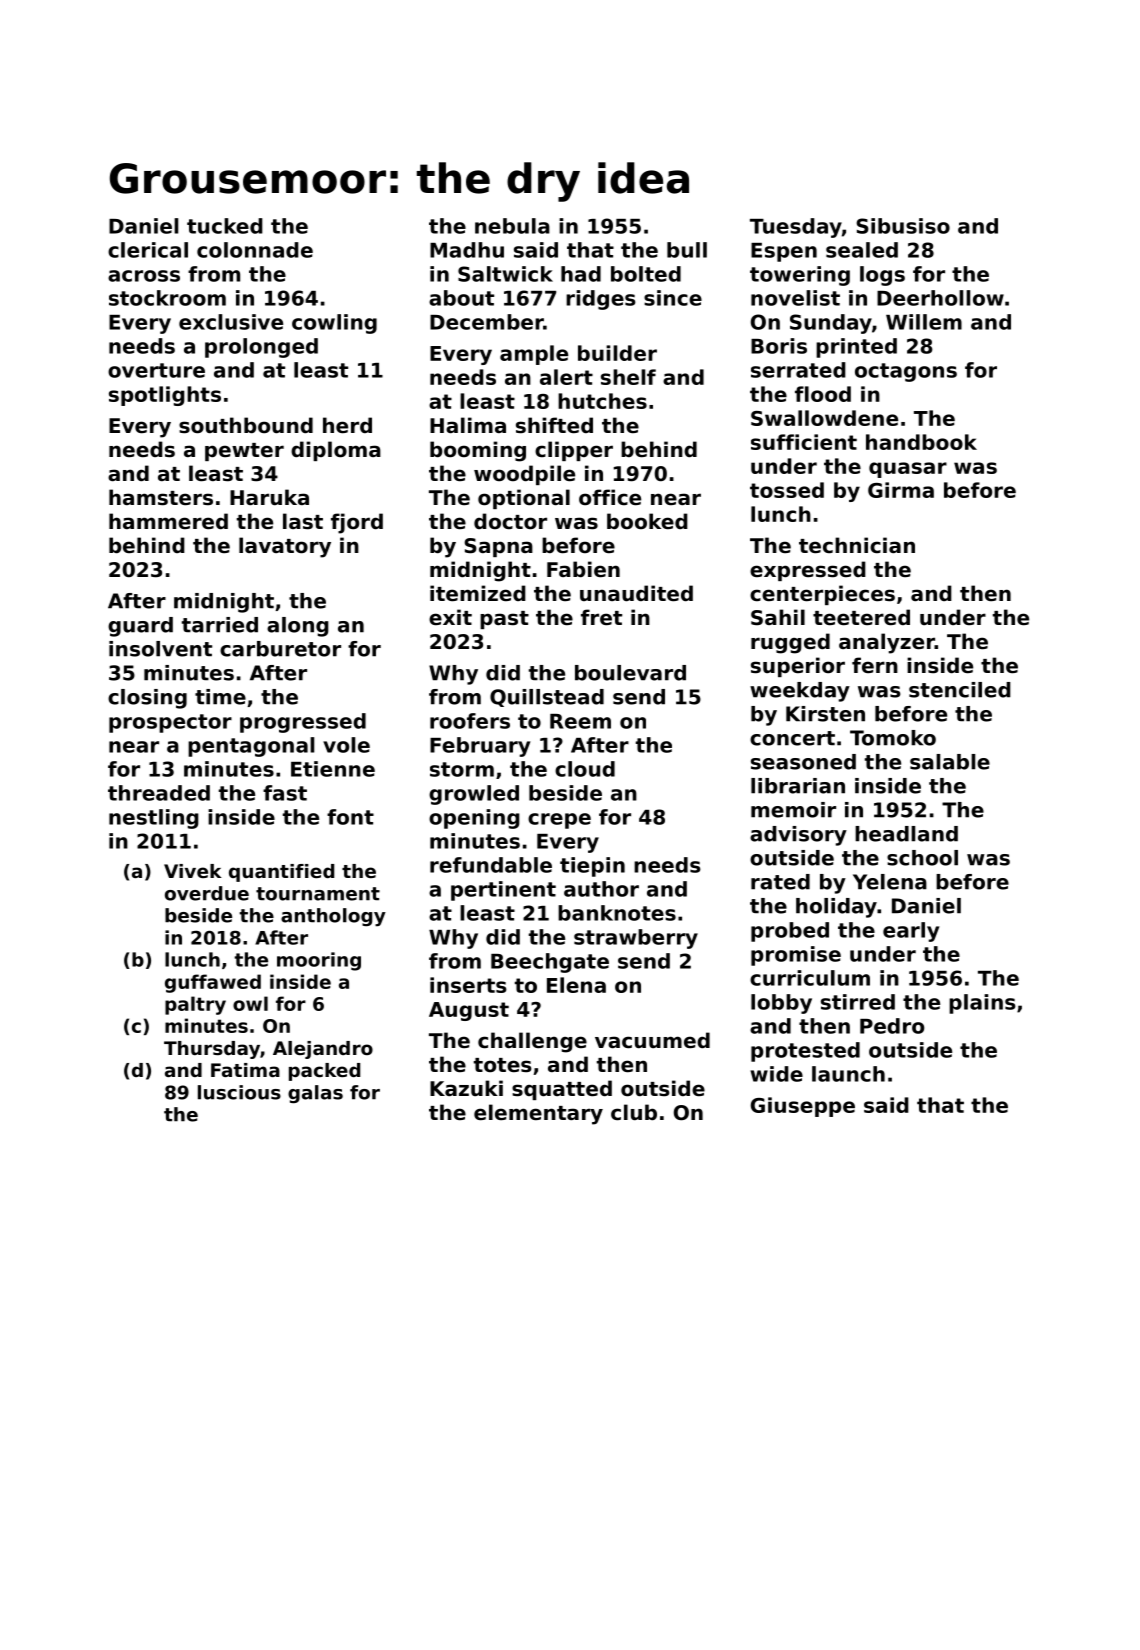  Describe the element at coordinates (882, 276) in the document. I see `logs` at that location.
